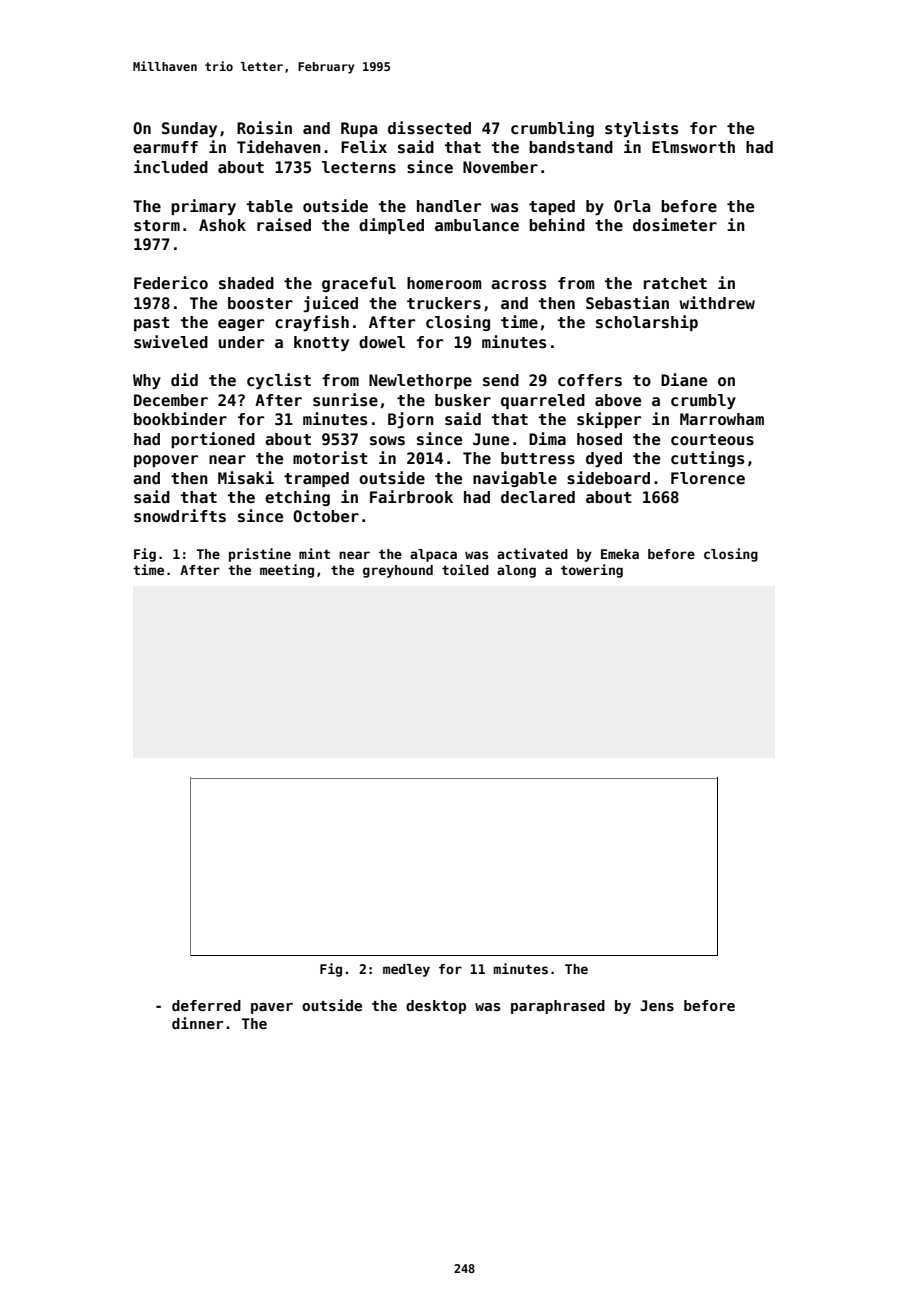 The height and width of the page is (1316, 908). What do you see at coordinates (398, 571) in the page?
I see `greyhound` at bounding box center [398, 571].
